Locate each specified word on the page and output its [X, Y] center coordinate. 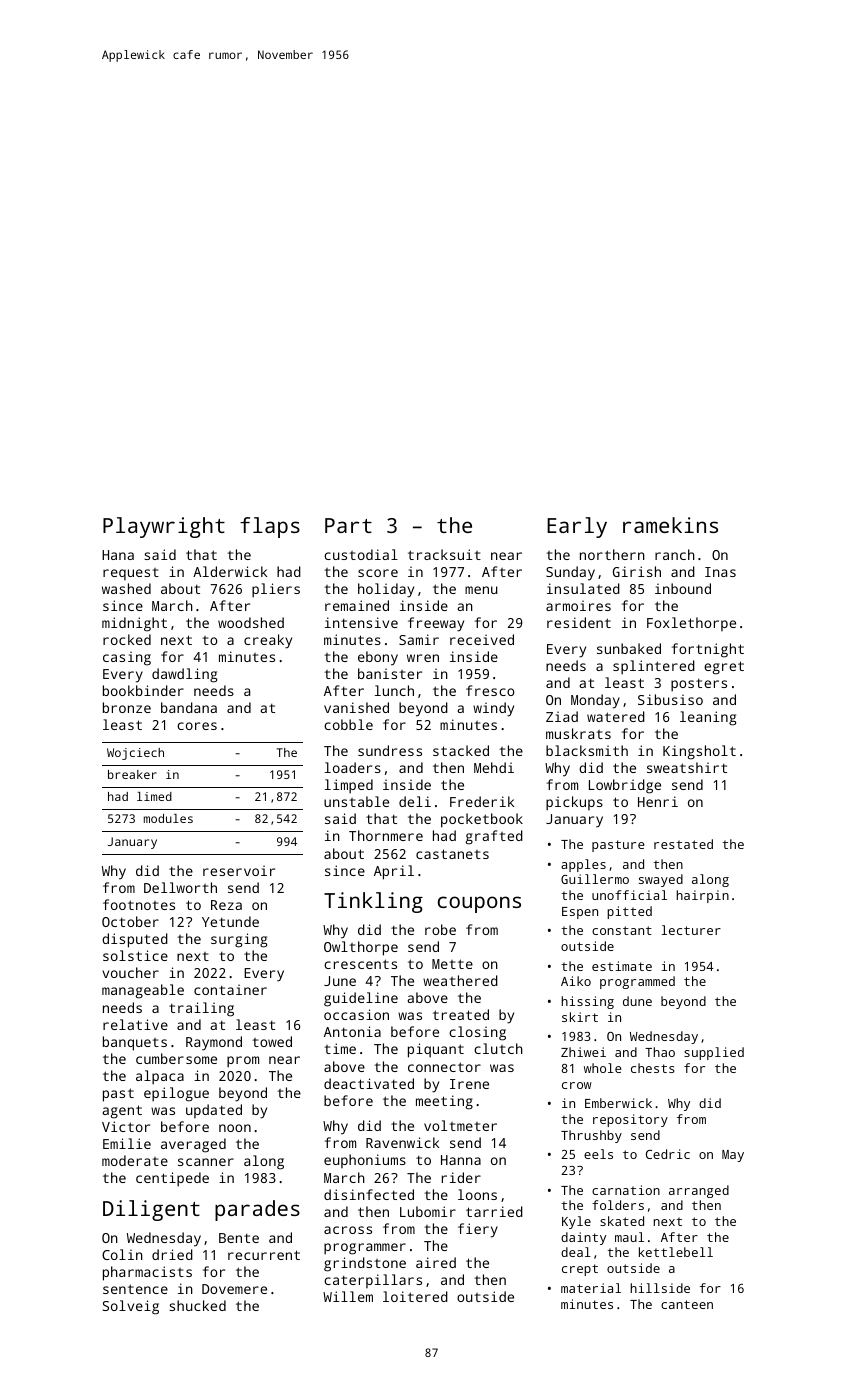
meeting [444, 1102]
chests [653, 1068]
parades [257, 1210]
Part [348, 525]
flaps [270, 527]
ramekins [670, 525]
